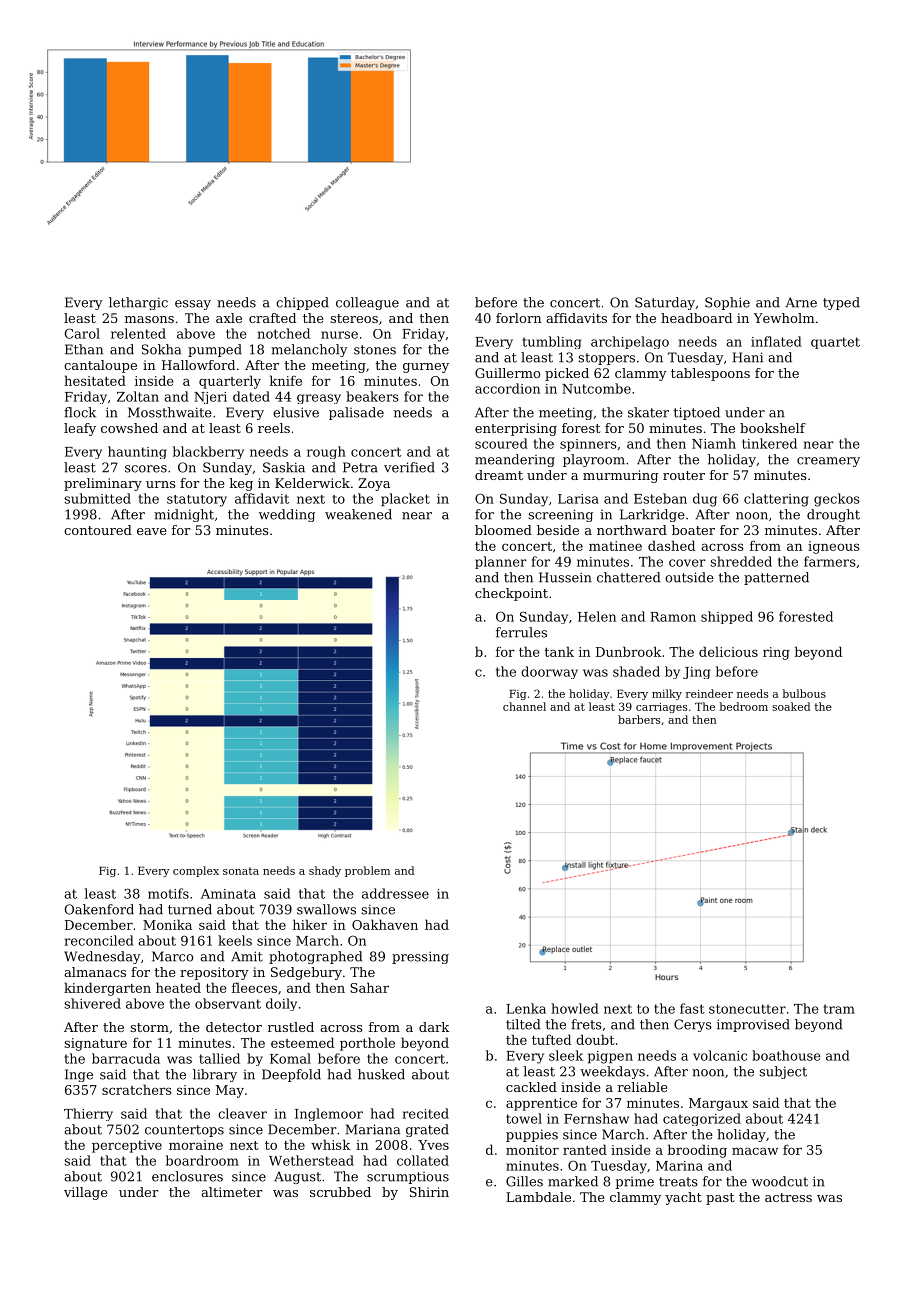 The width and height of the screenshot is (924, 1308). I want to click on colleague, so click(367, 303).
